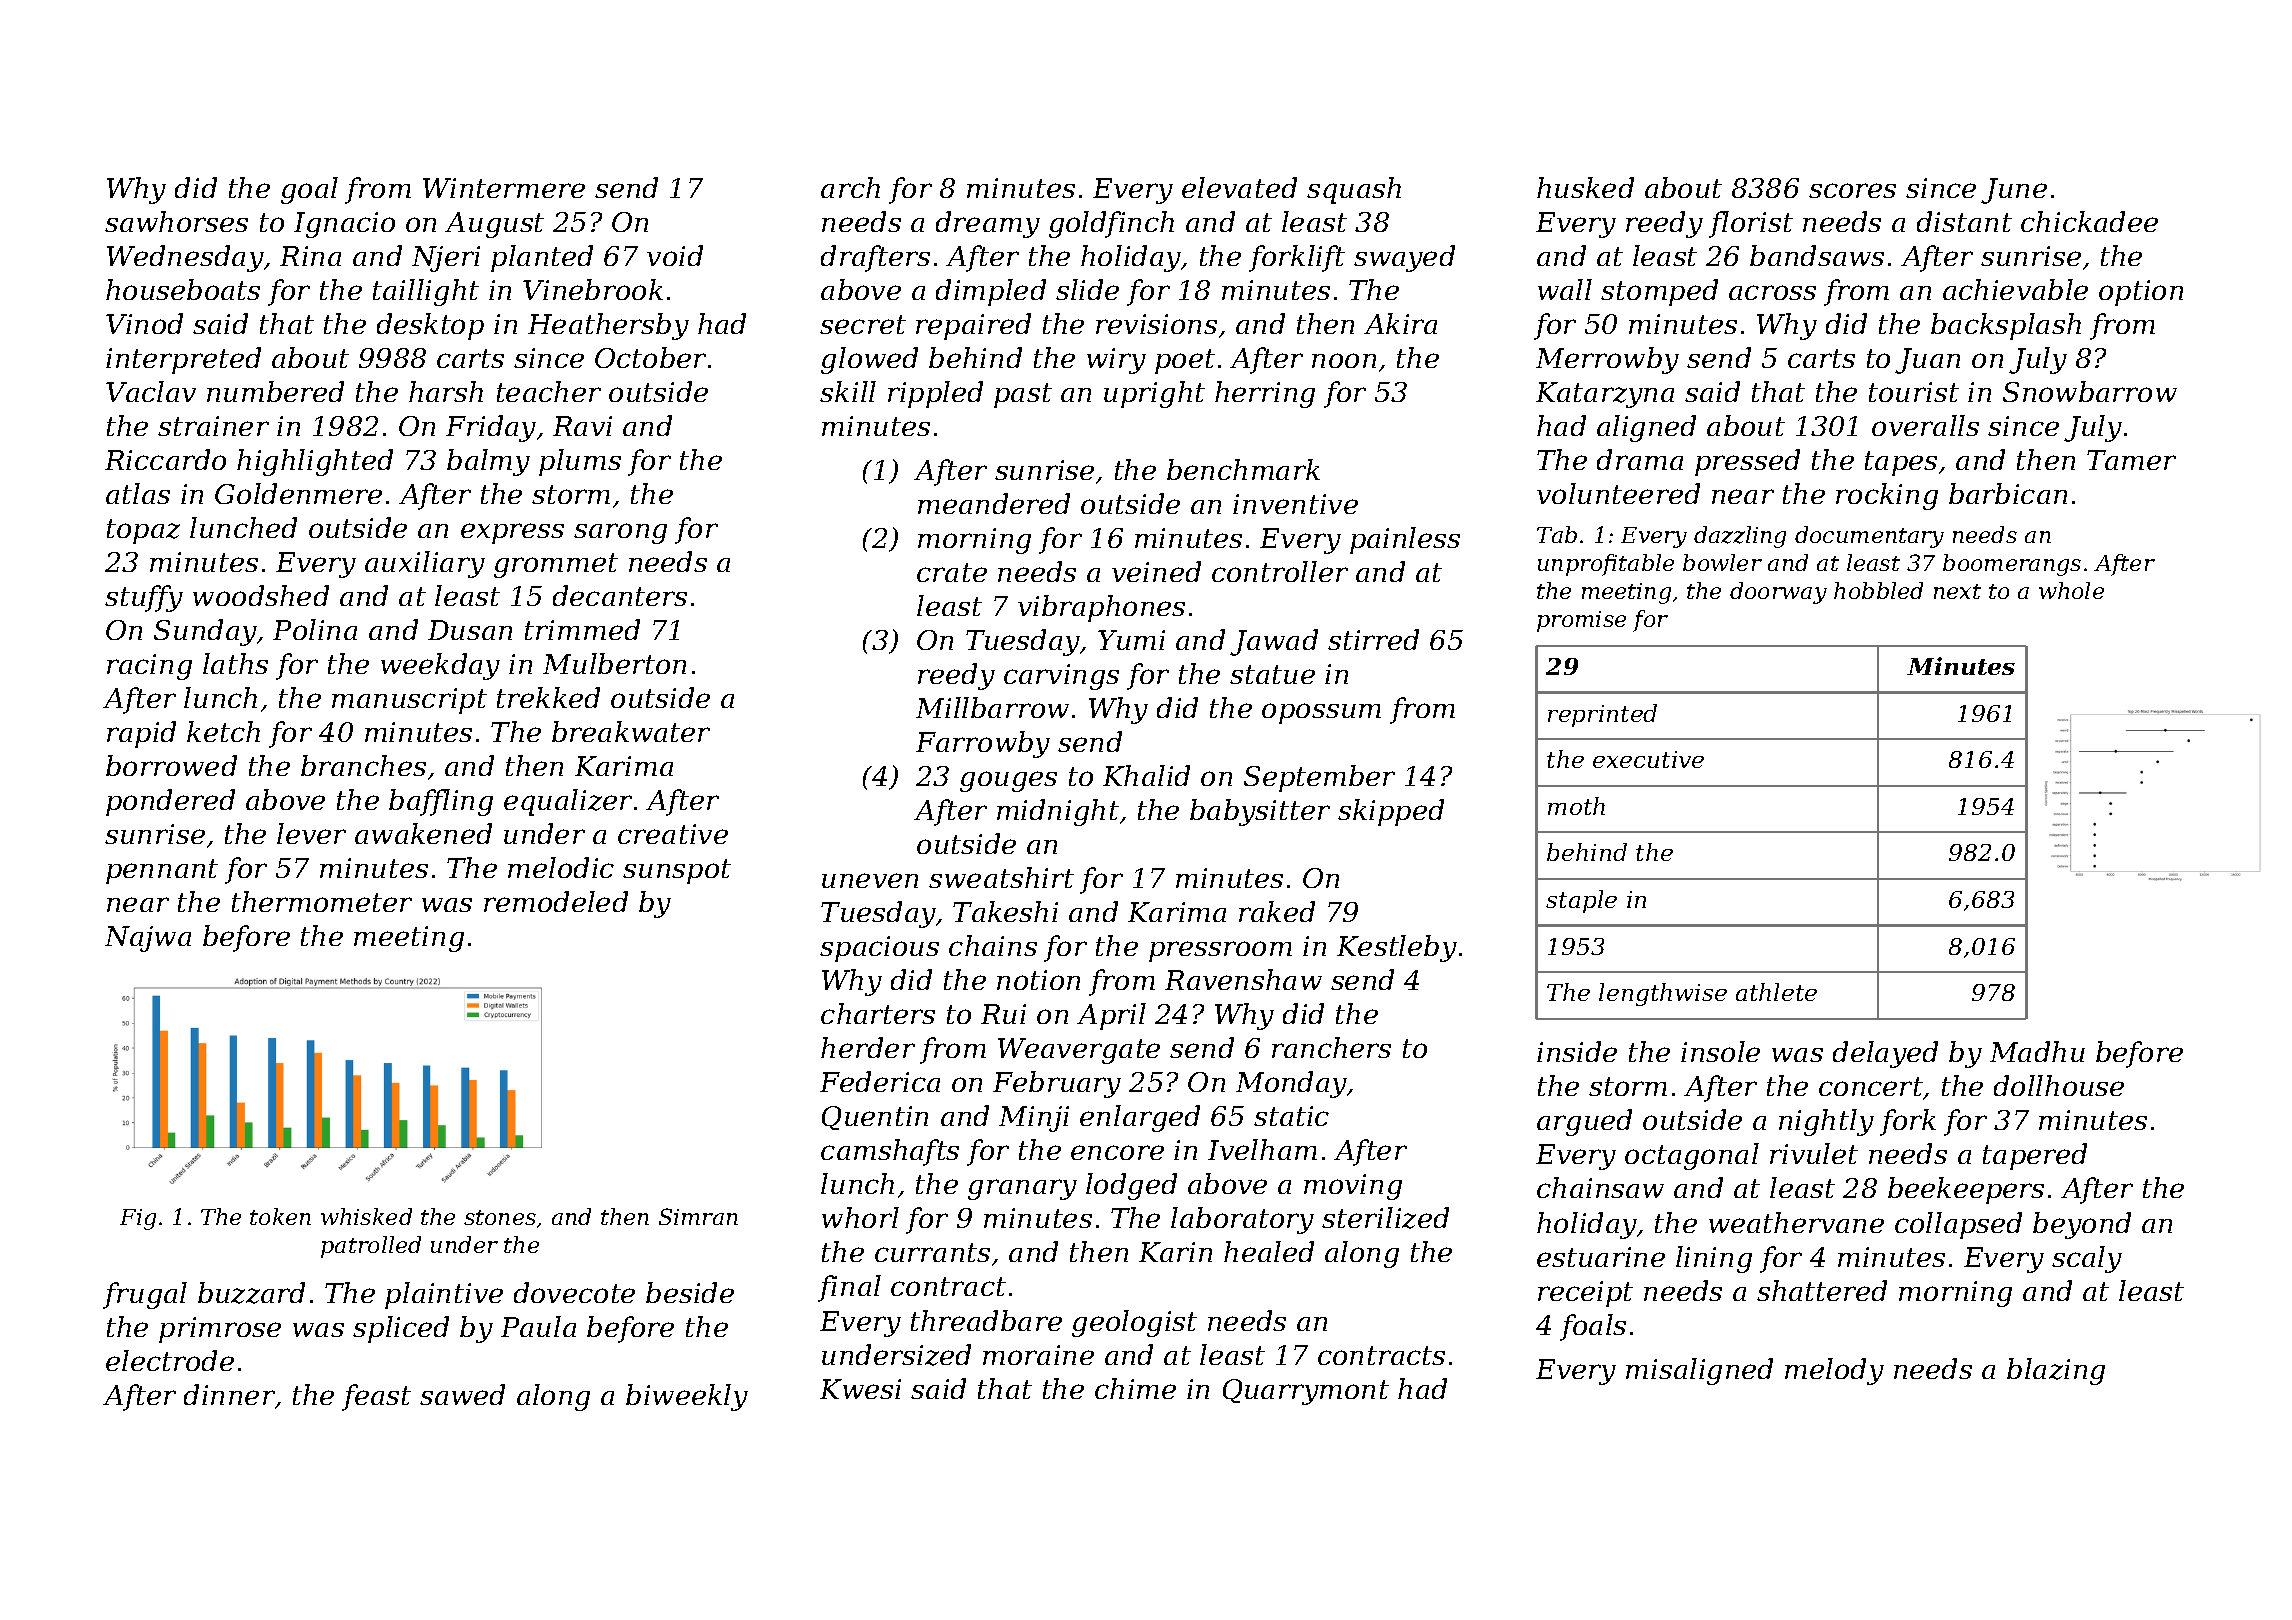  I want to click on chime, so click(1135, 1388).
